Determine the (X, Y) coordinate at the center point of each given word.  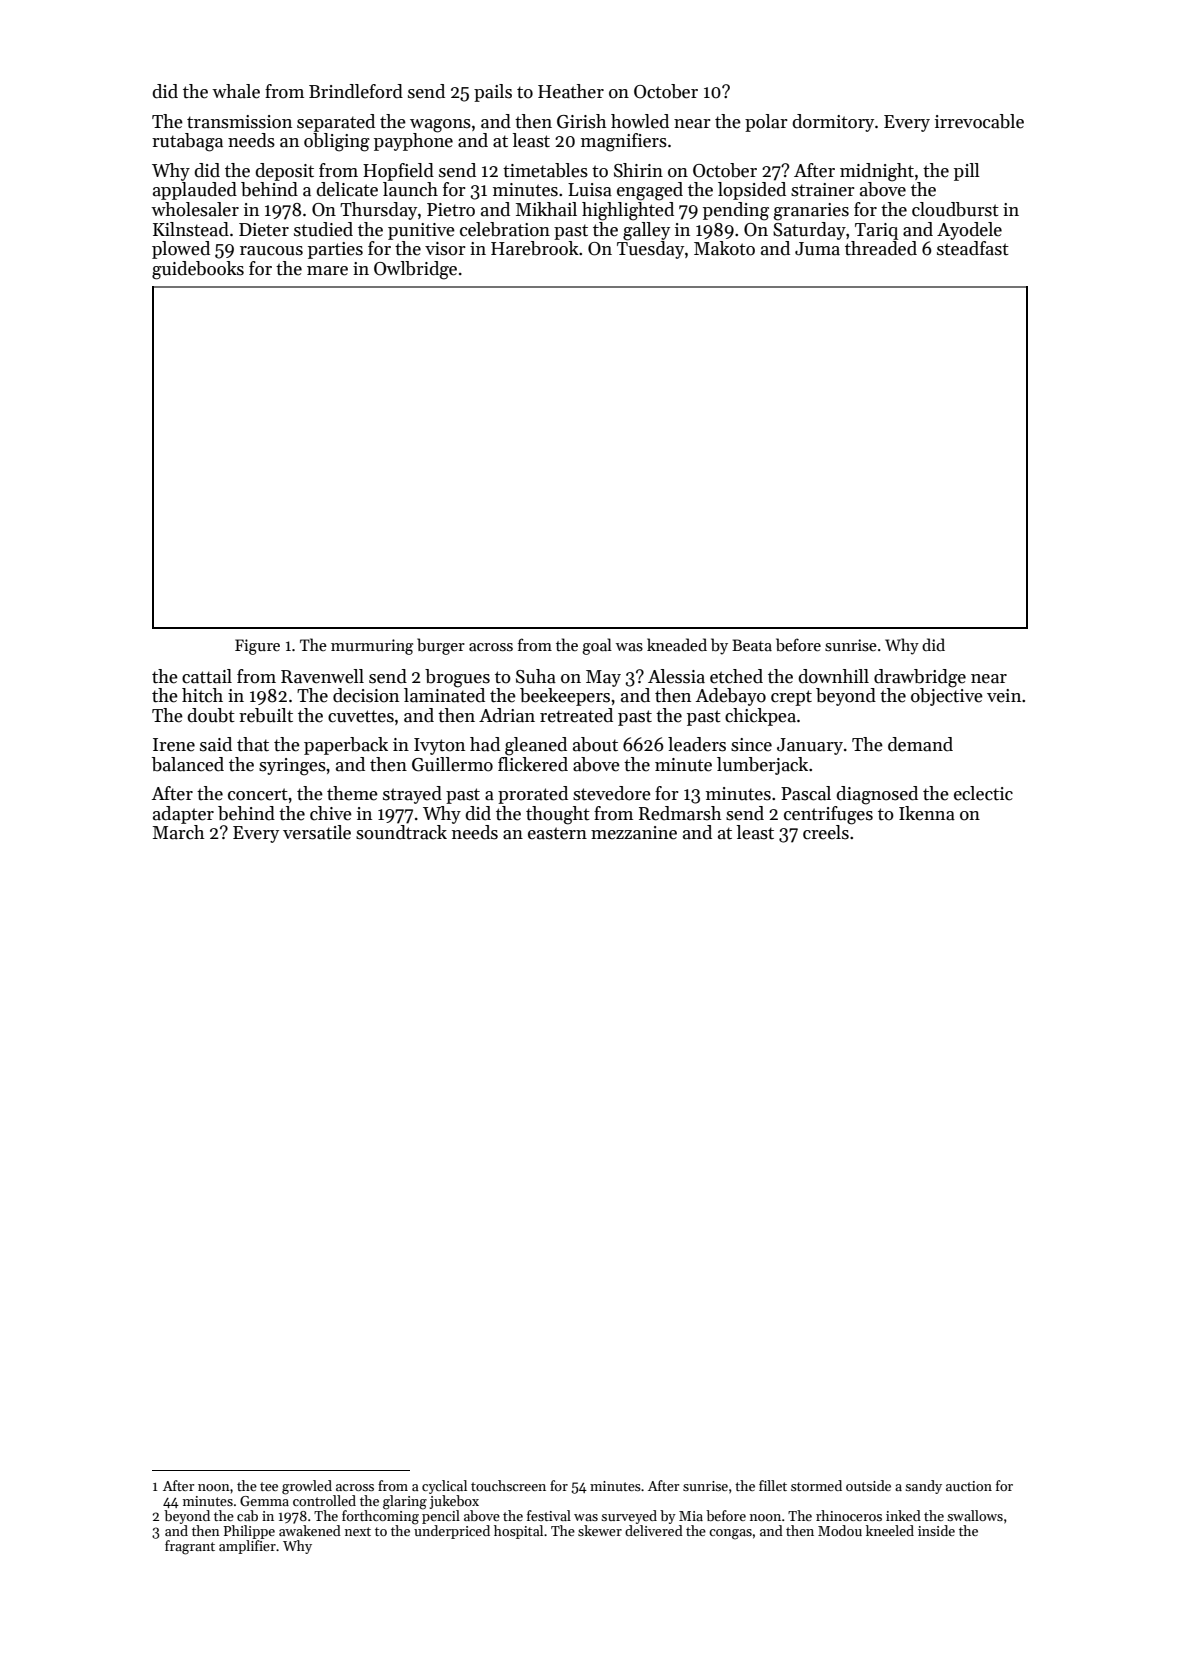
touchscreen (508, 1485)
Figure (257, 647)
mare (327, 271)
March (179, 832)
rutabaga (187, 142)
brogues (457, 678)
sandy (923, 1487)
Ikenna (927, 813)
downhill (833, 676)
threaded (881, 248)
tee (269, 1486)
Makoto (724, 248)
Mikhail (546, 209)
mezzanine (634, 833)
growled (307, 1487)
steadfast (973, 248)
